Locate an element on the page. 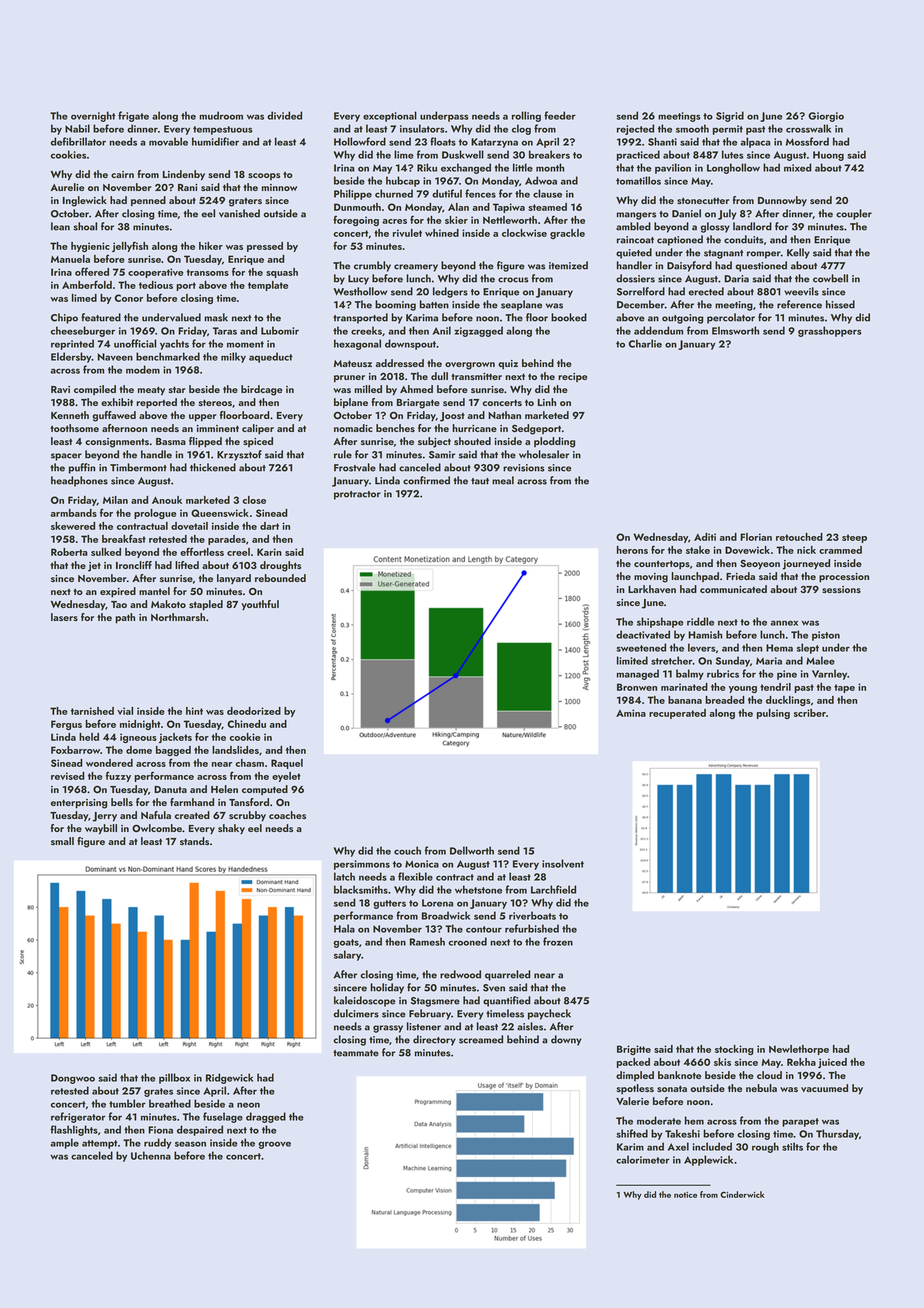 The height and width of the document is (1308, 924). coupler is located at coordinates (854, 214).
